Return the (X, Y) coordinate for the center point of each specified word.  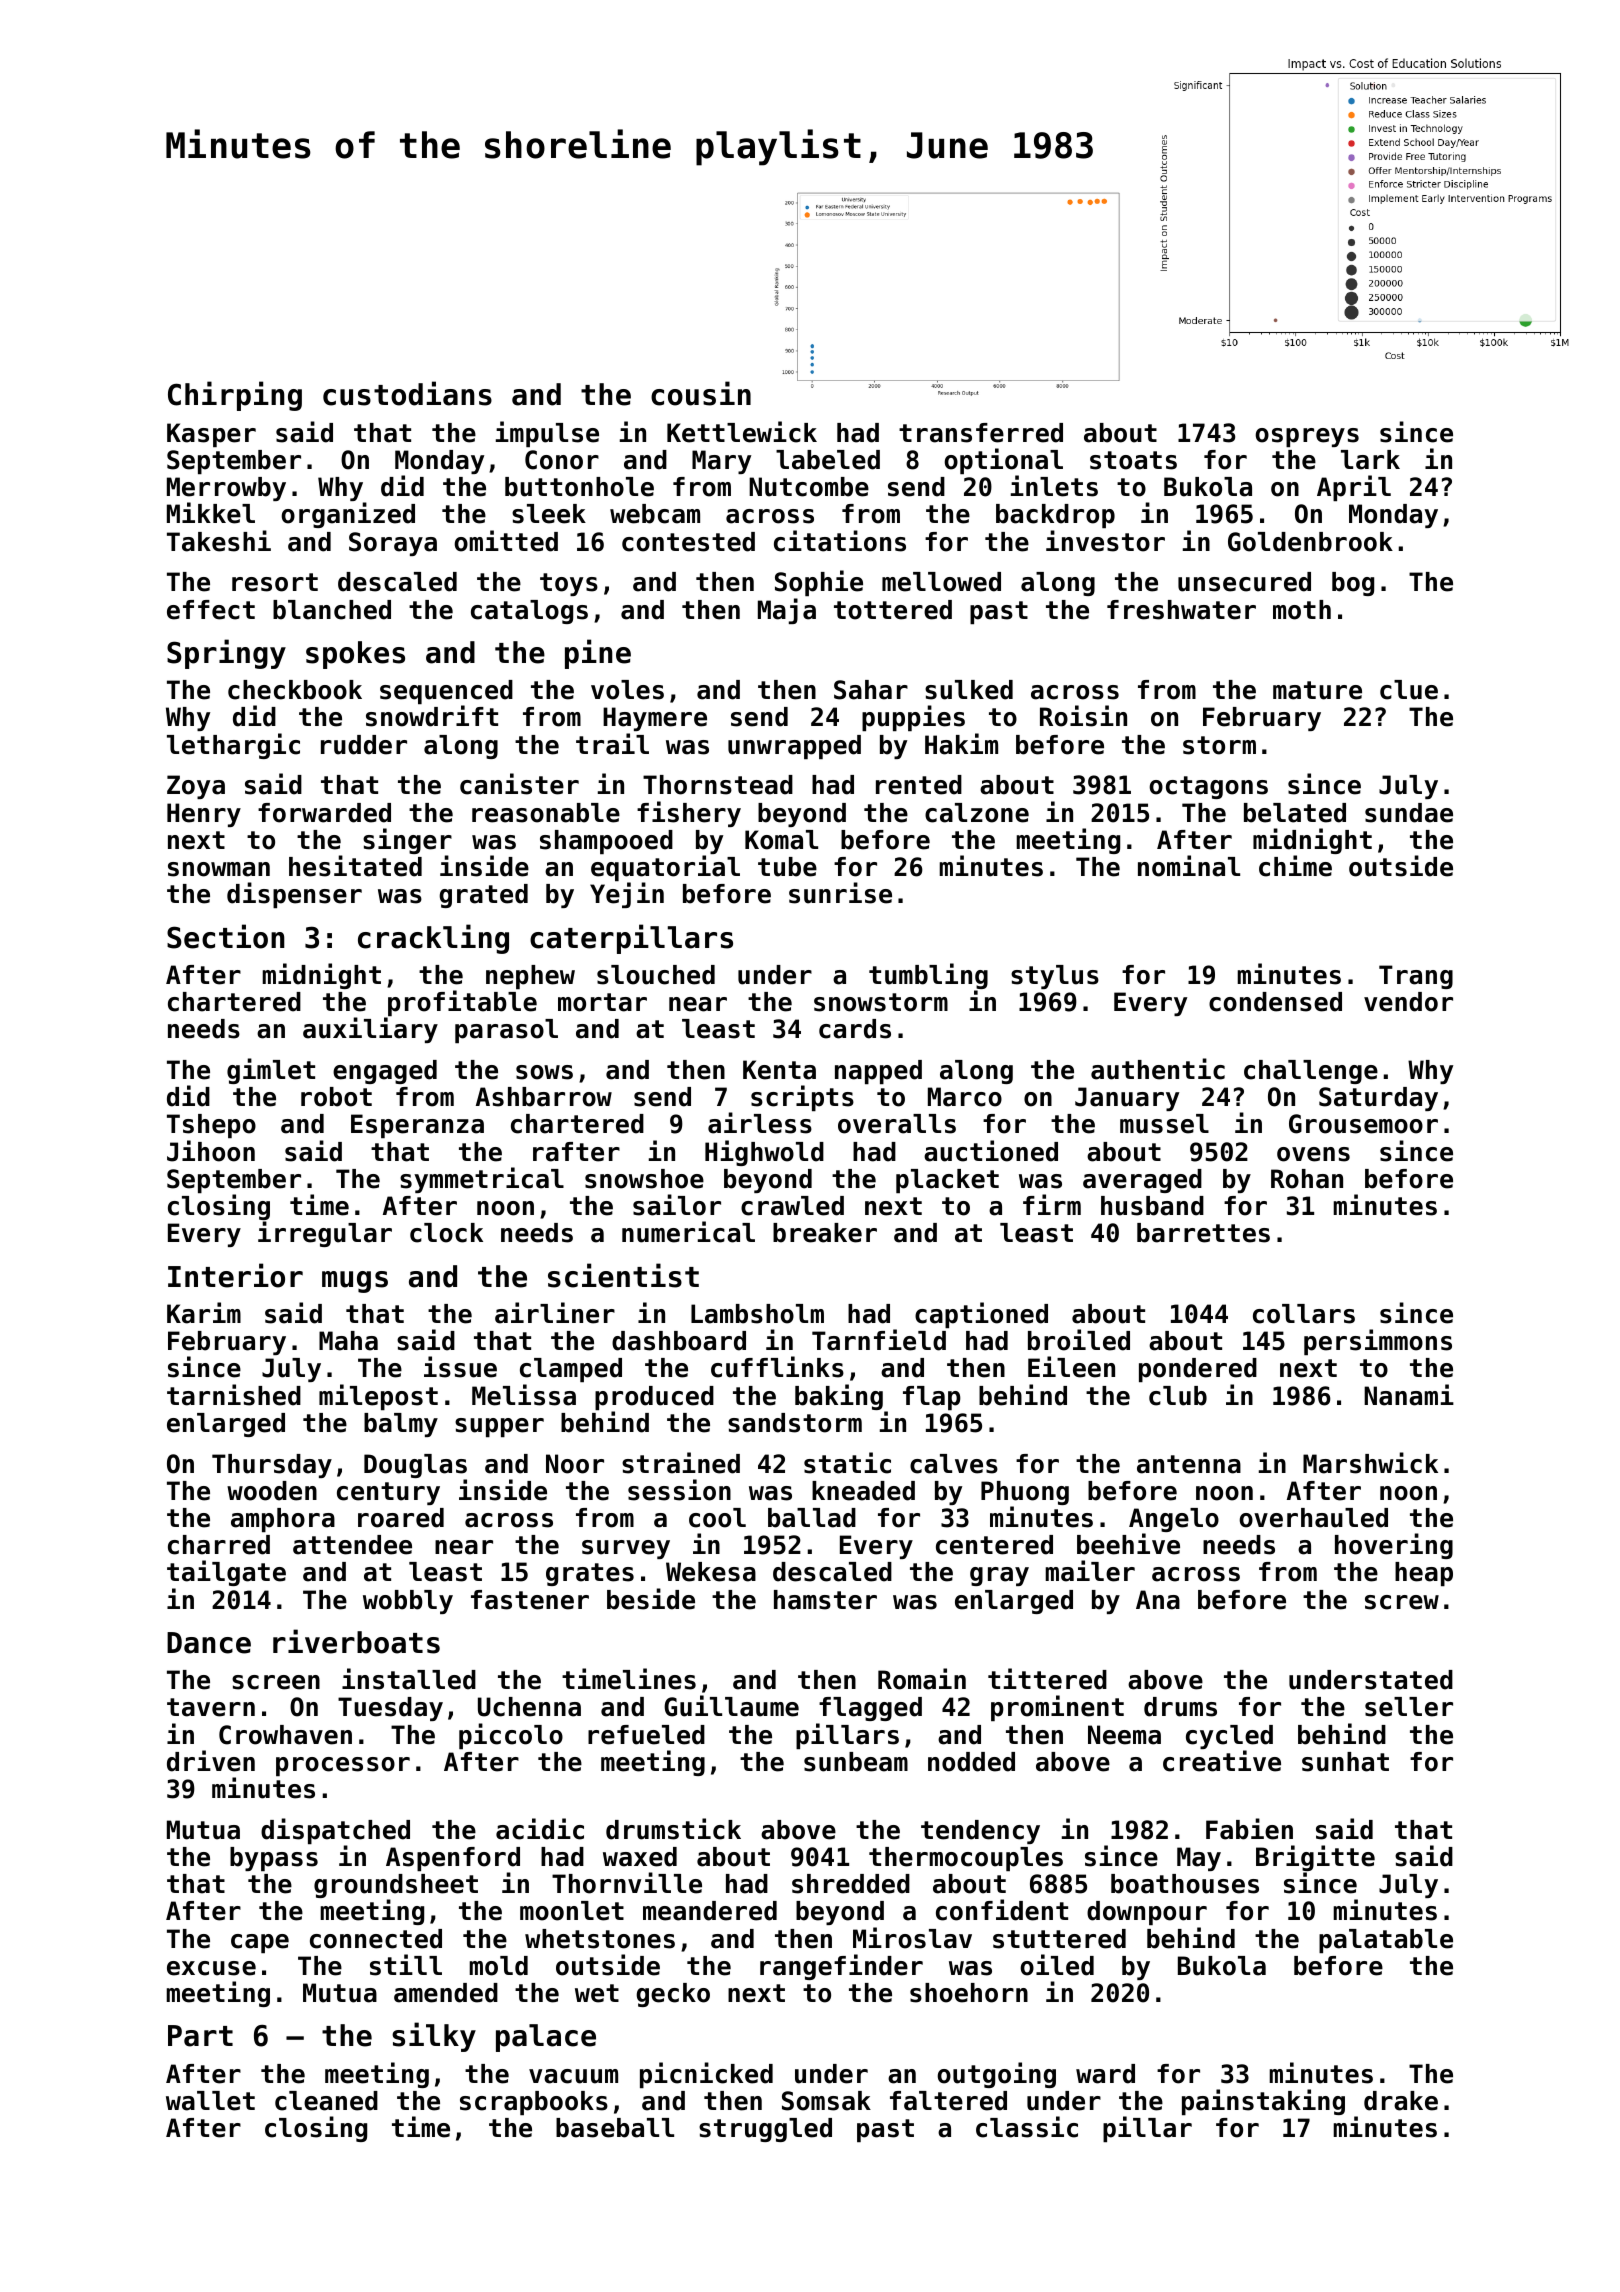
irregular (325, 1234)
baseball (615, 2128)
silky (434, 2037)
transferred (981, 433)
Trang (1416, 977)
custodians (407, 393)
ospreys (1307, 437)
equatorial (665, 868)
